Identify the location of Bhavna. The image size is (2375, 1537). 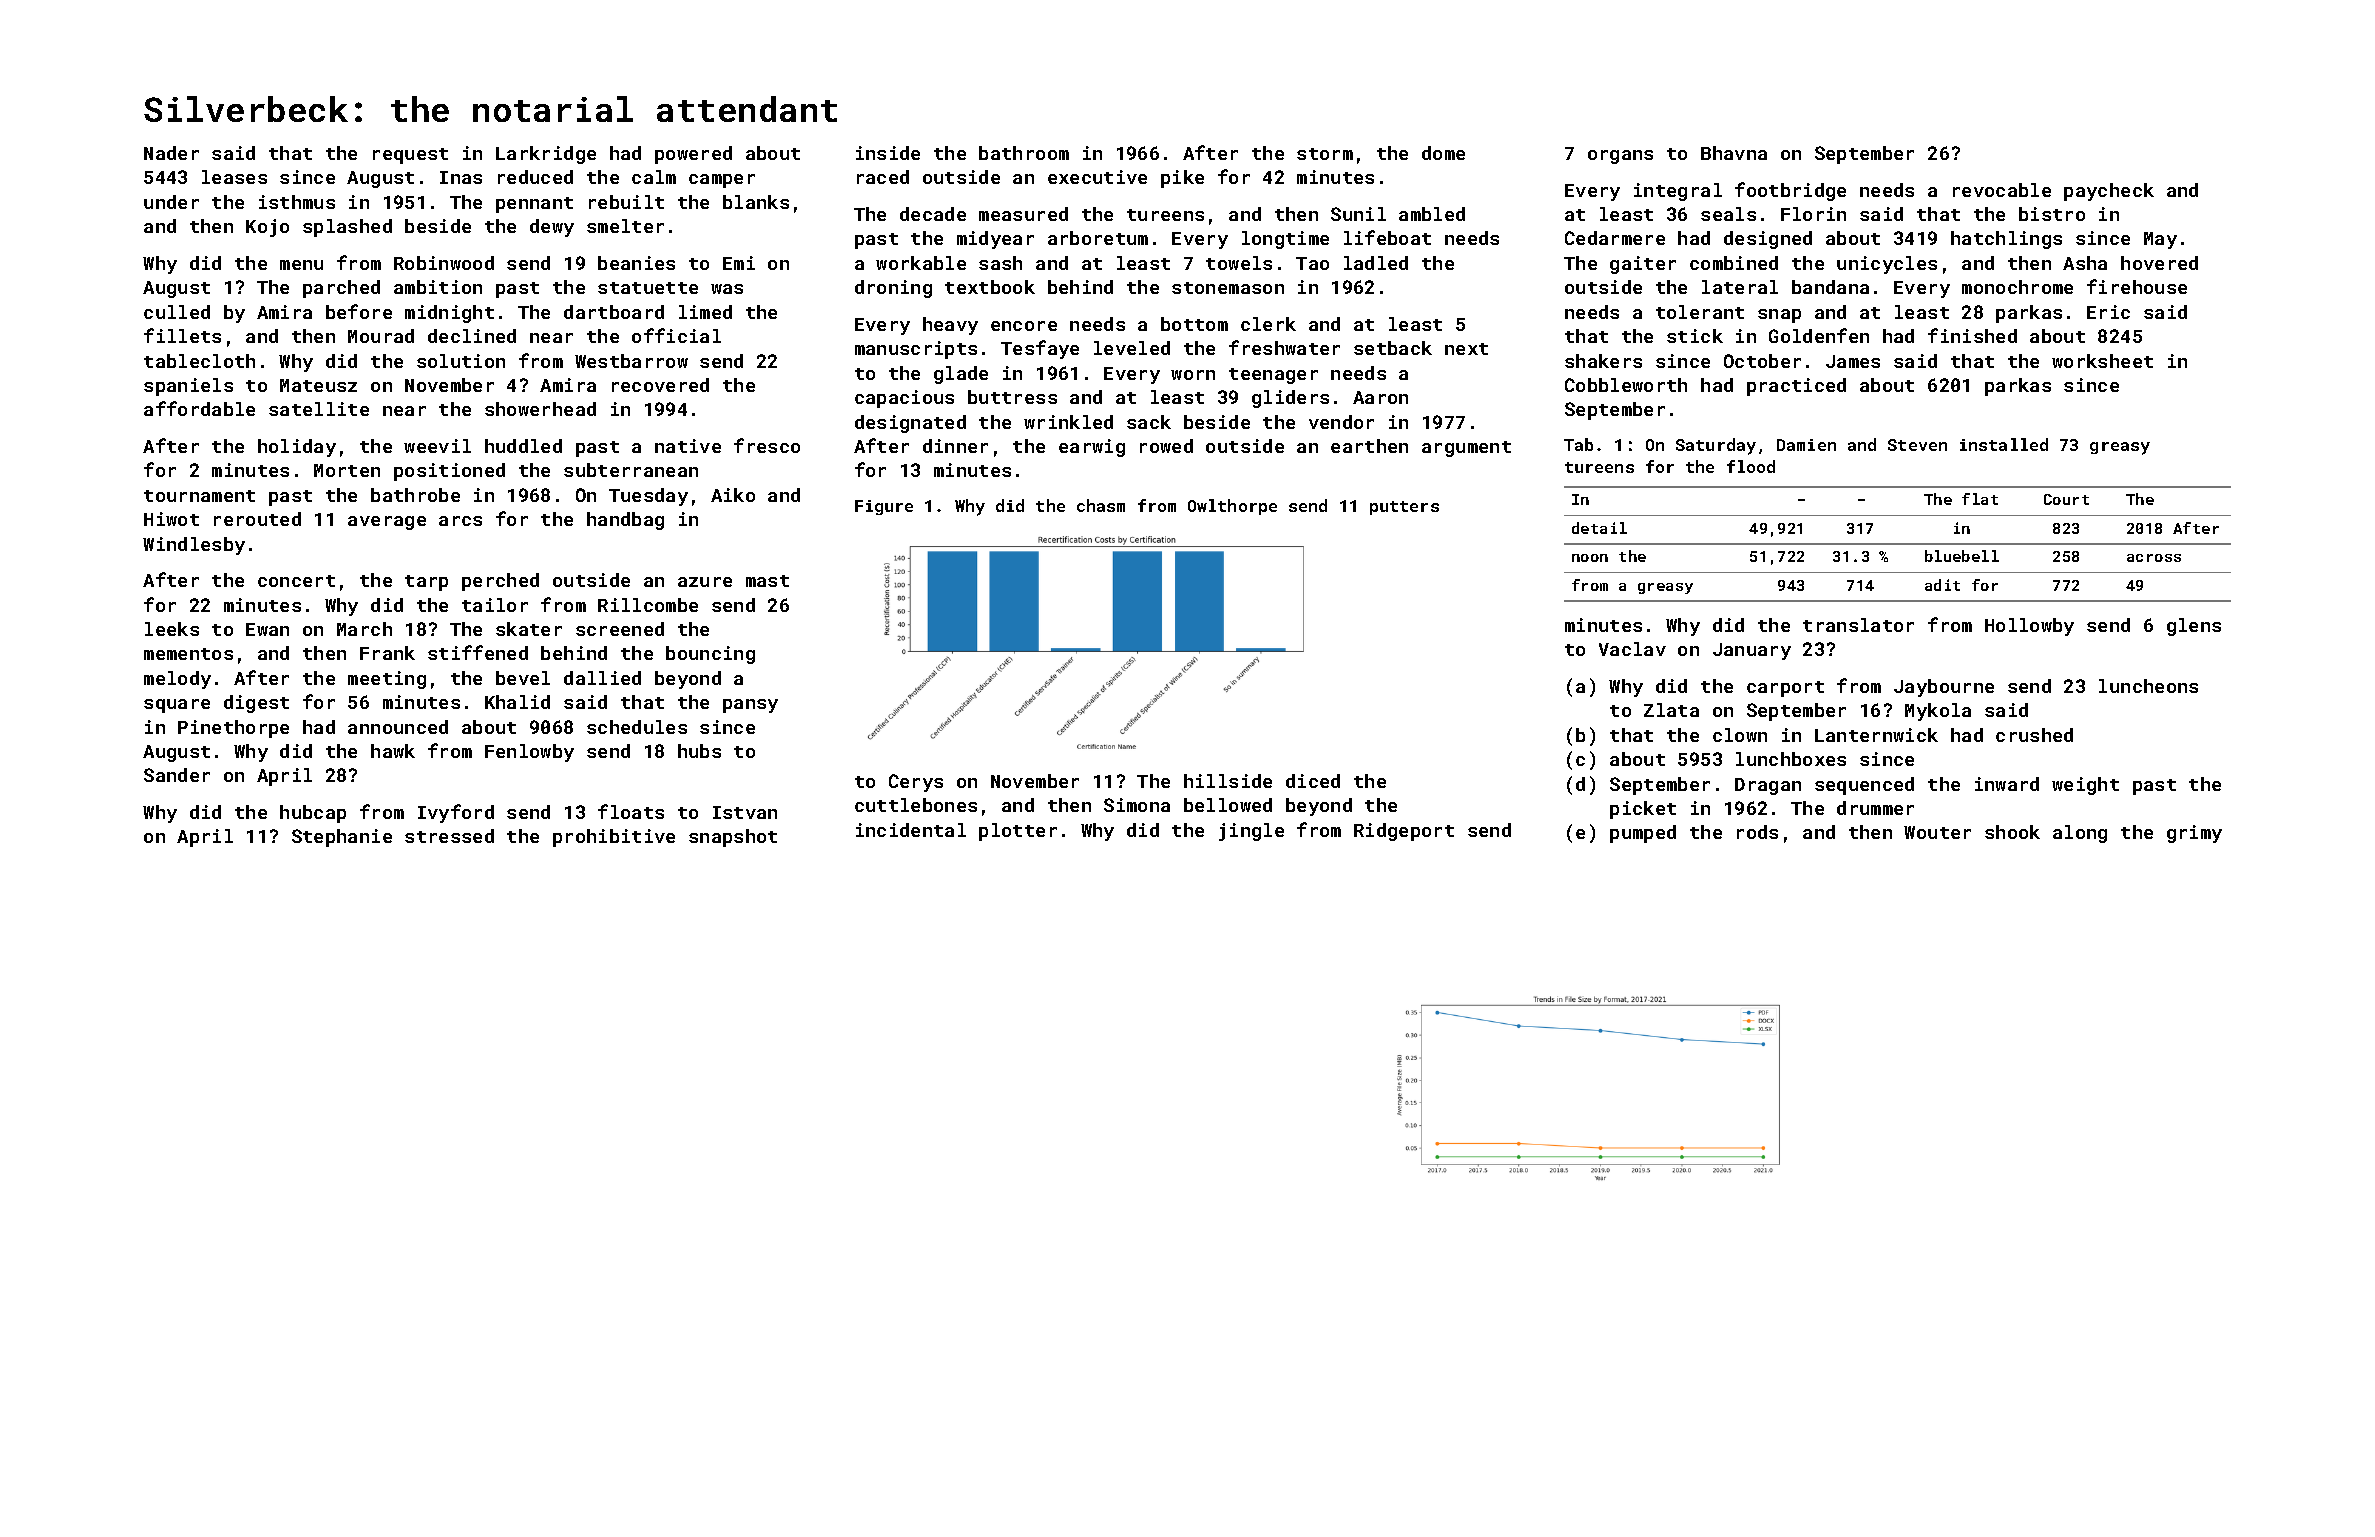
(1734, 153).
